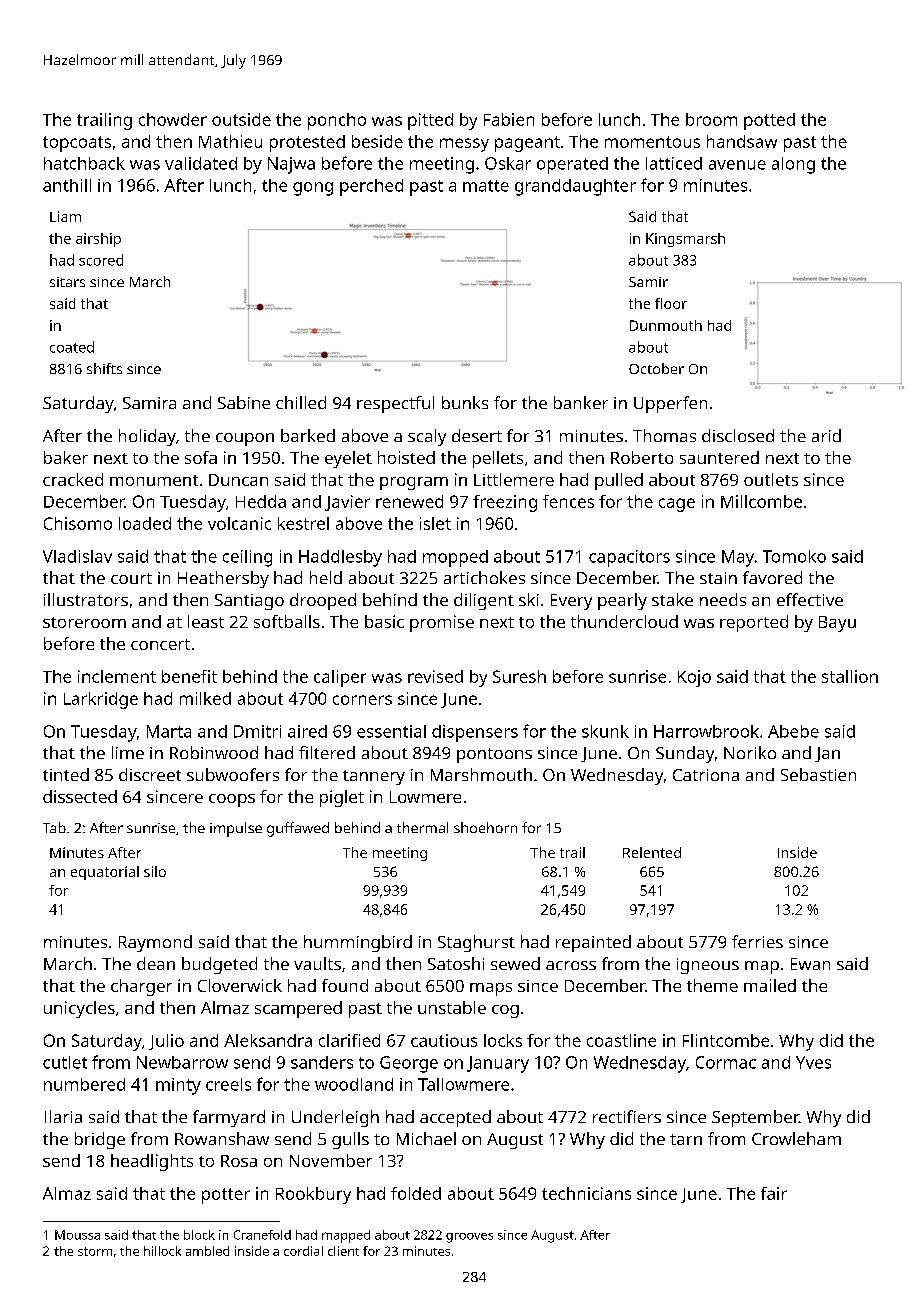 The height and width of the screenshot is (1308, 924). Describe the element at coordinates (475, 733) in the screenshot. I see `dispensers` at that location.
